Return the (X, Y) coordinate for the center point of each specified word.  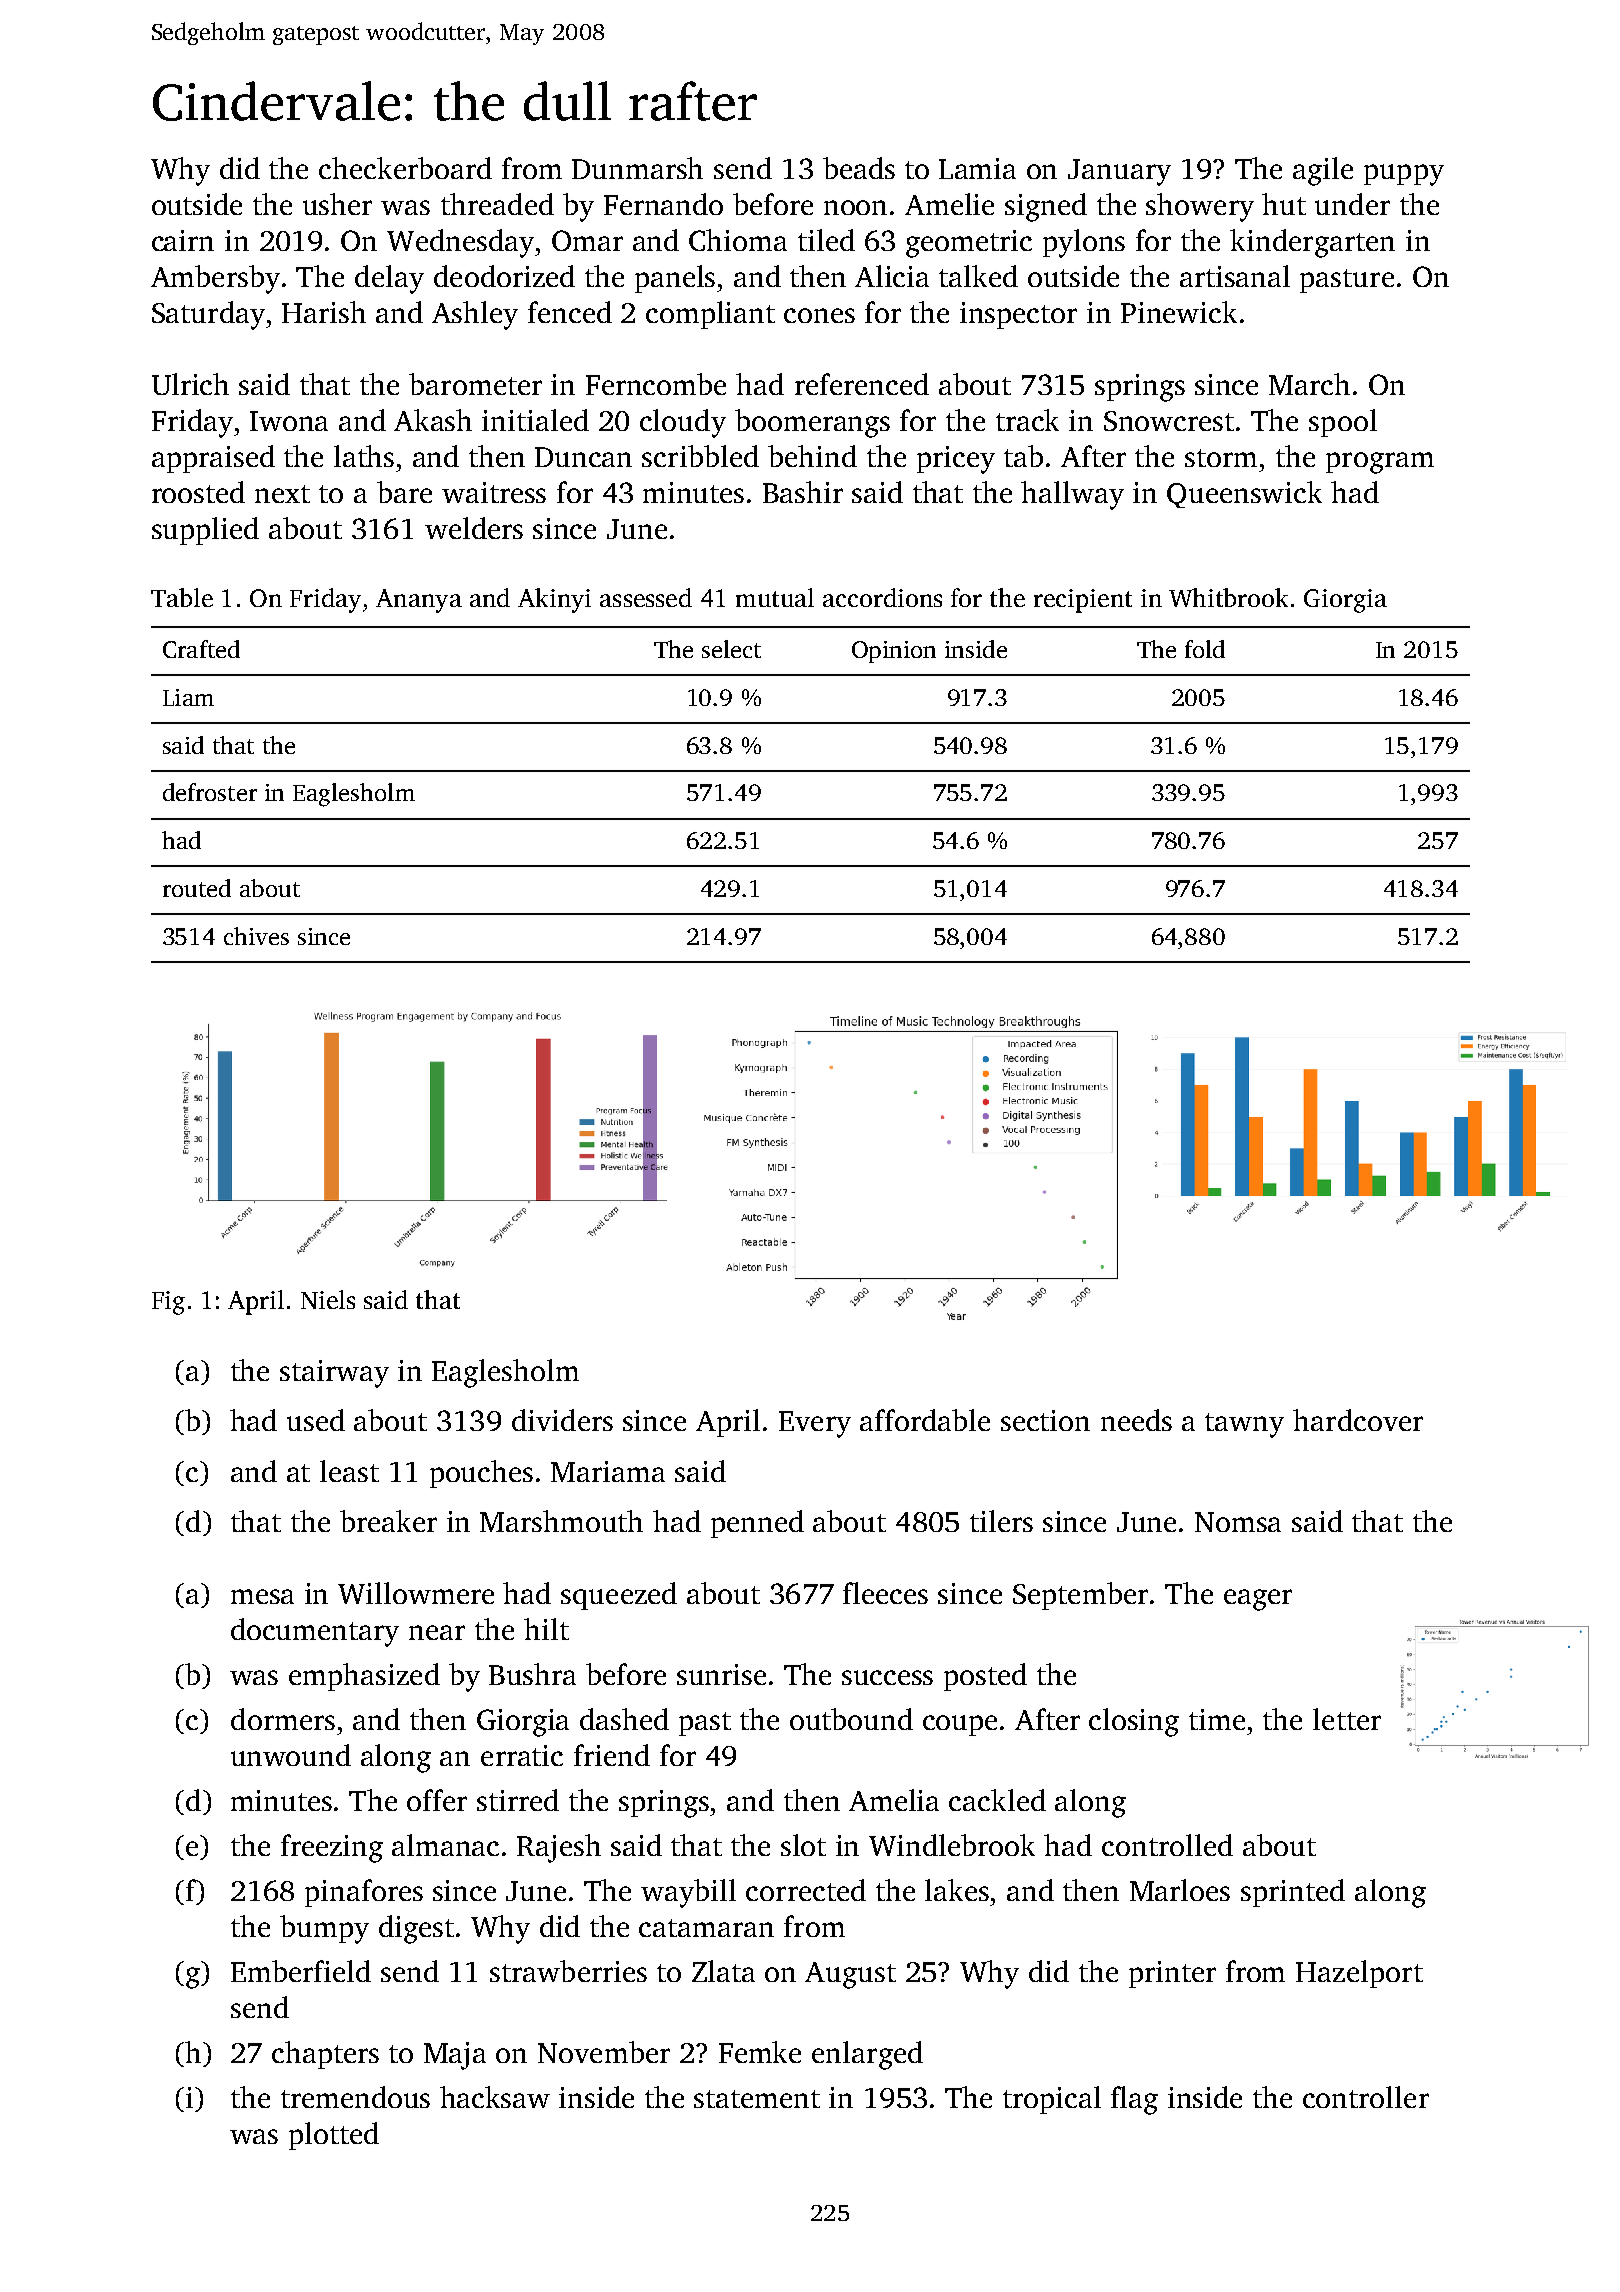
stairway (334, 1374)
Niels (328, 1299)
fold (1205, 649)
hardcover (1358, 1420)
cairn (183, 240)
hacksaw (495, 2097)
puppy (1404, 175)
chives (256, 936)
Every (815, 1424)
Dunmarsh (637, 168)
